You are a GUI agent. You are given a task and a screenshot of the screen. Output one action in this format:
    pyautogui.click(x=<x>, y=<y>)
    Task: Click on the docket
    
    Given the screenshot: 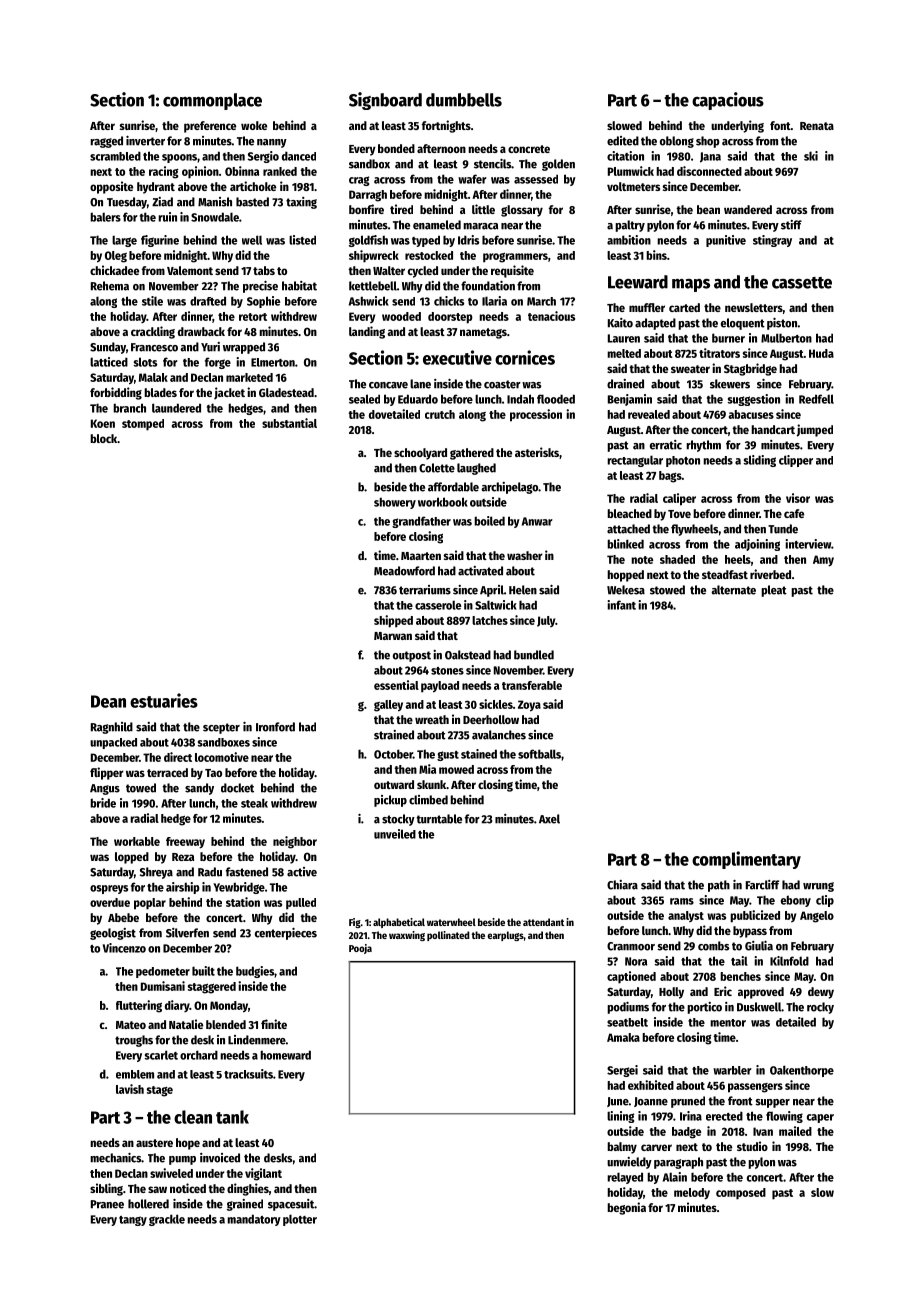 What is the action you would take?
    pyautogui.click(x=237, y=788)
